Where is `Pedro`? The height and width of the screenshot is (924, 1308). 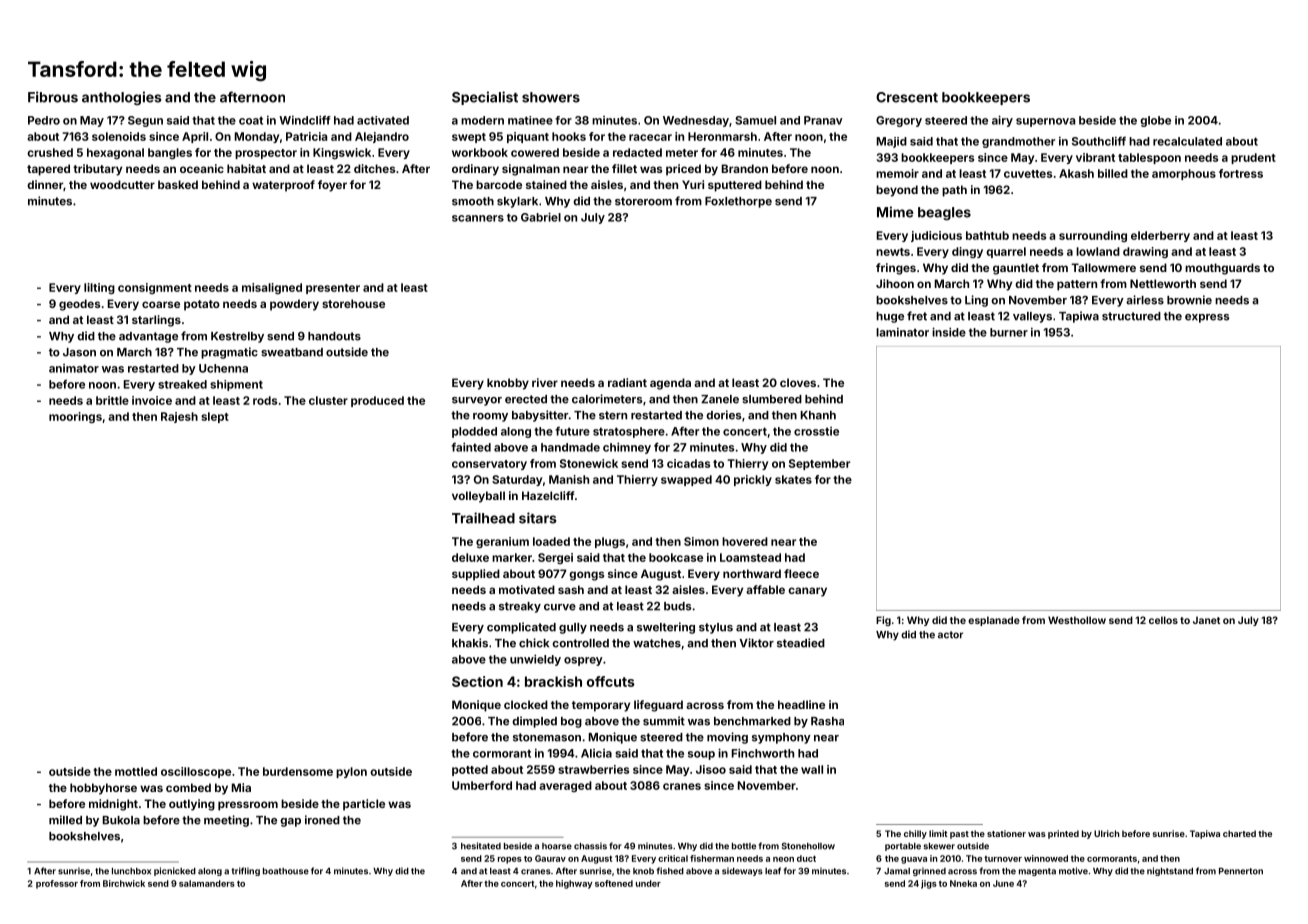 Pedro is located at coordinates (44, 120).
